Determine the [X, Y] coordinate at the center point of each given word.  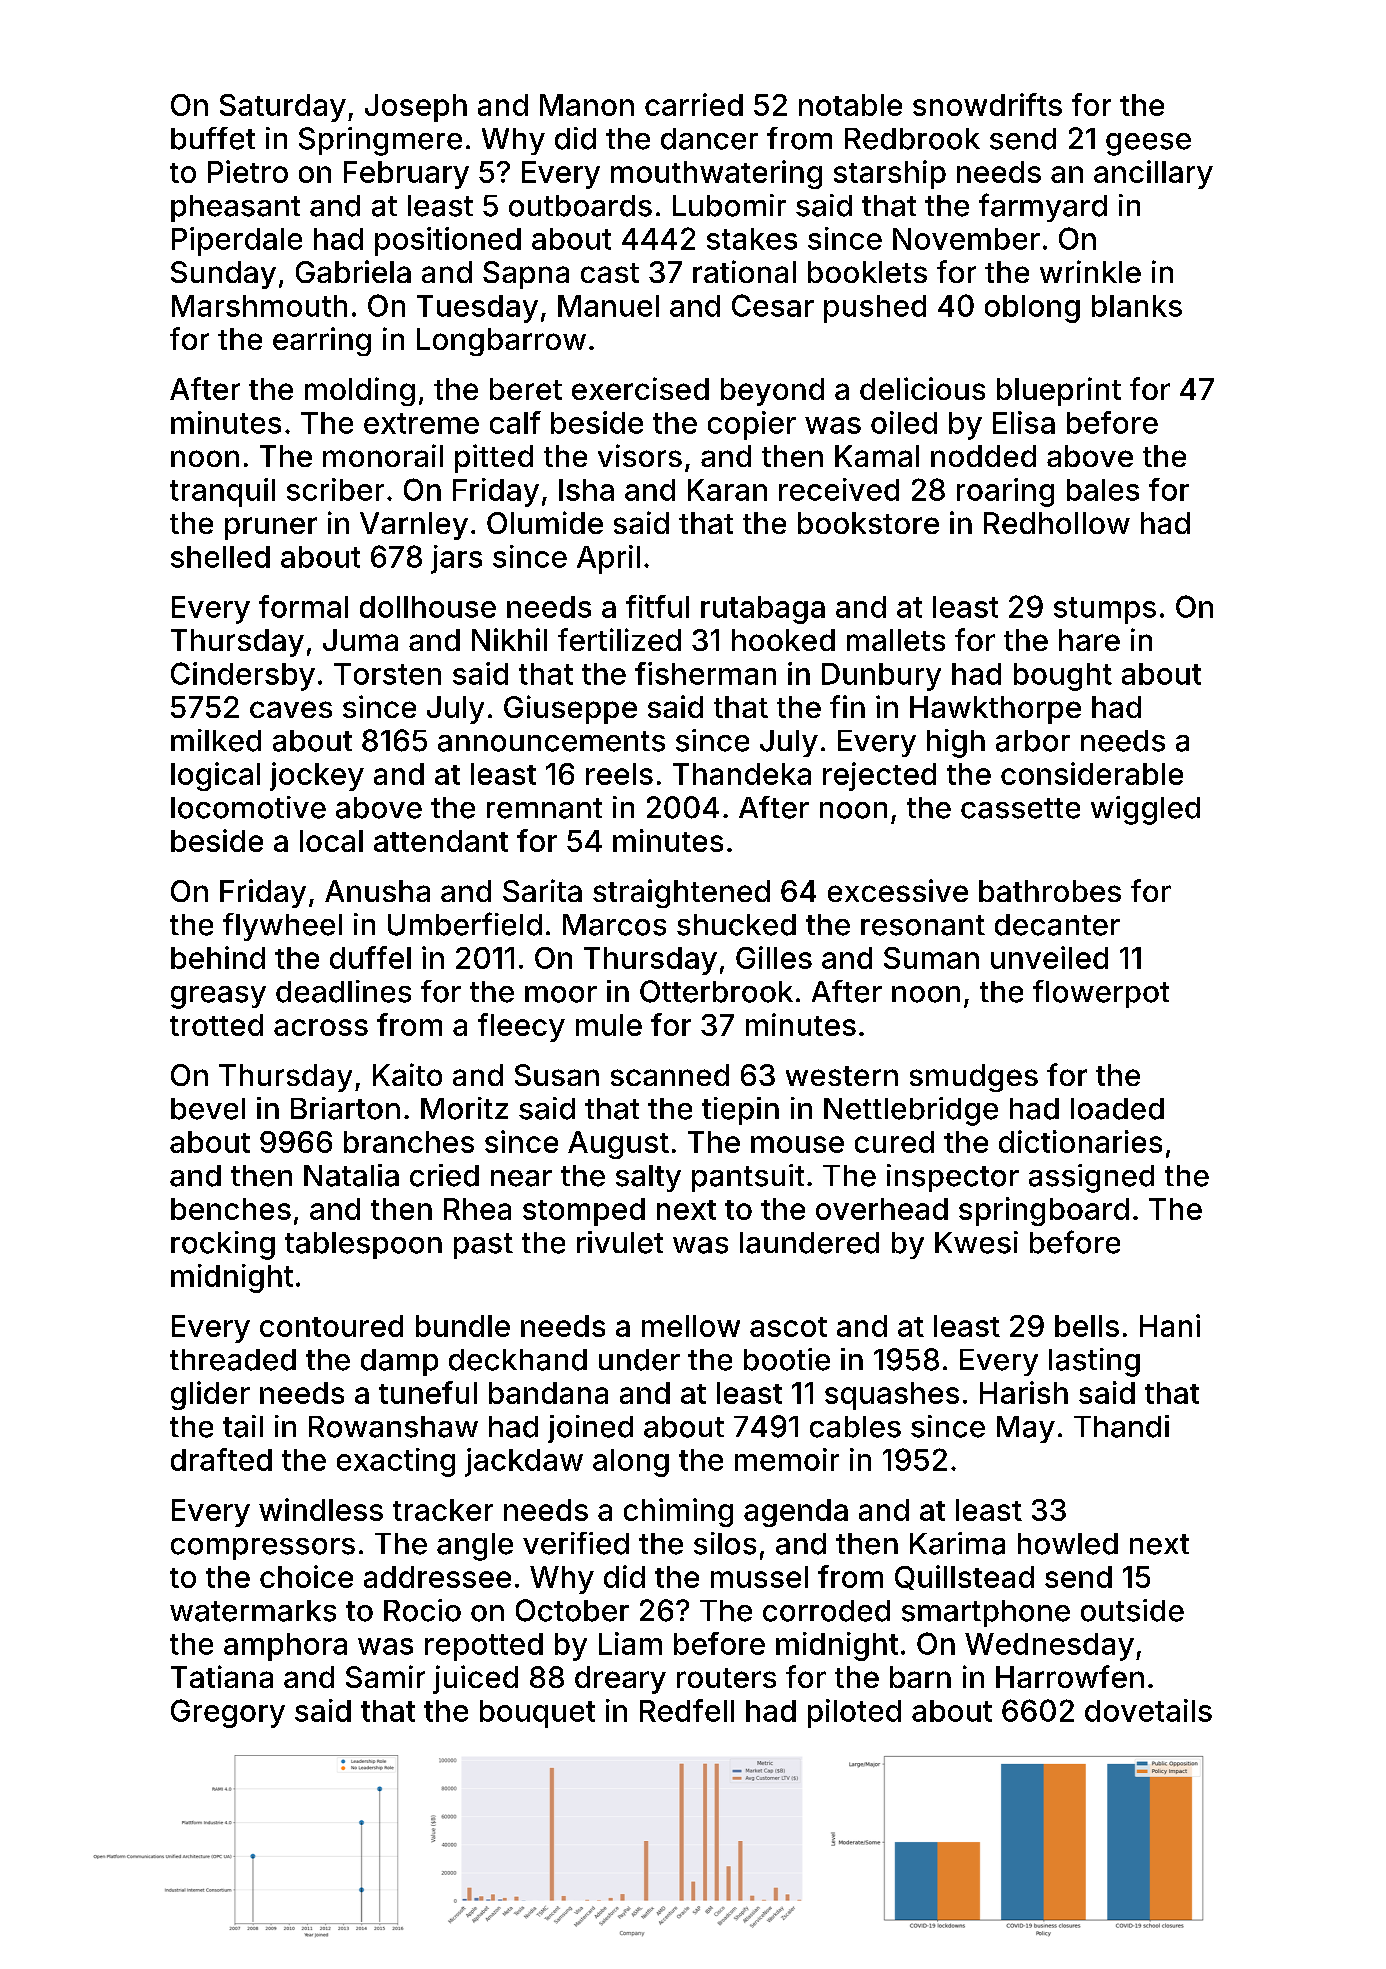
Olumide [545, 522]
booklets [867, 272]
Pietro [248, 171]
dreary [620, 1680]
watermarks [253, 1611]
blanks [1137, 306]
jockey [317, 776]
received [839, 489]
